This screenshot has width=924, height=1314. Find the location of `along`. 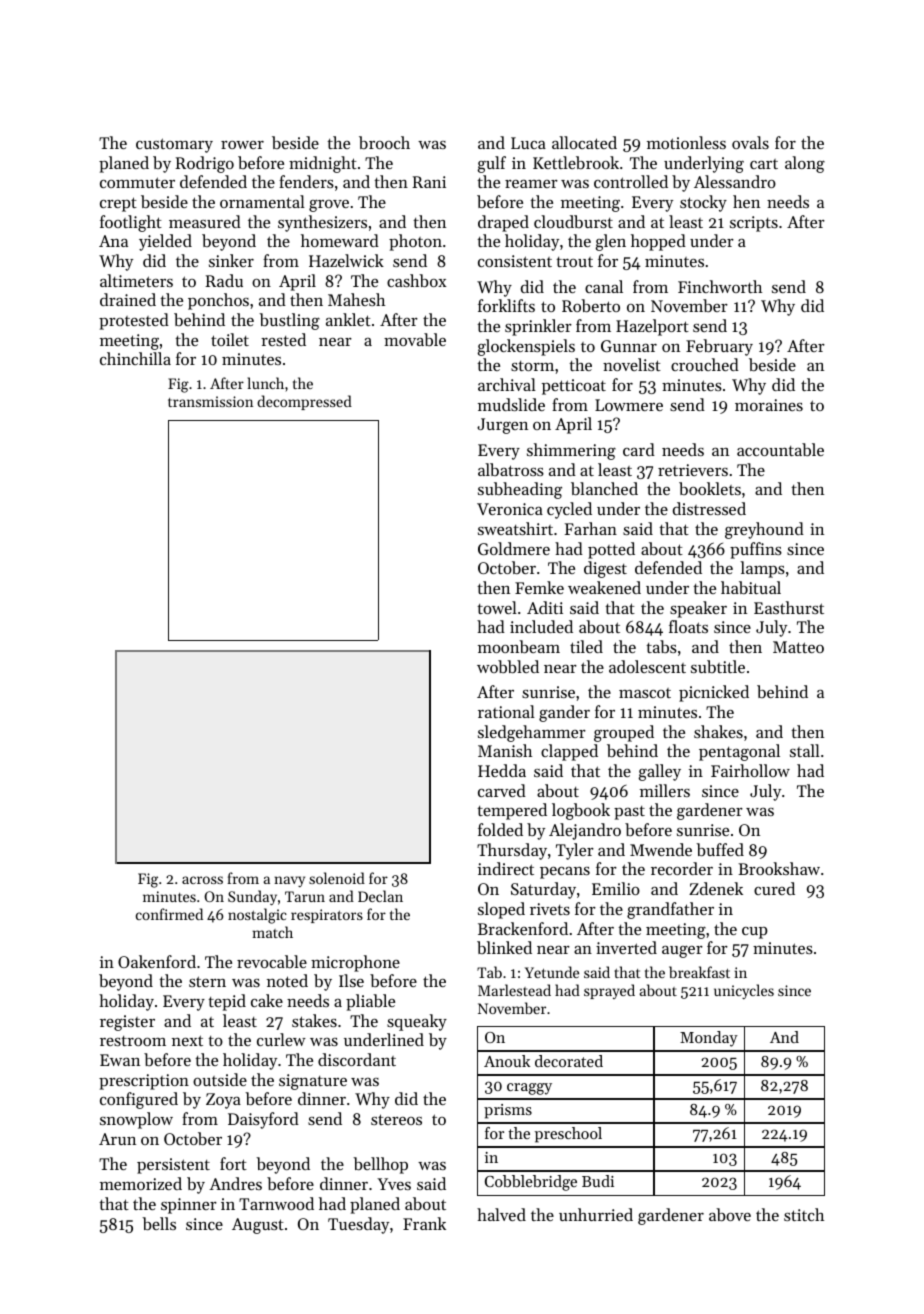

along is located at coordinates (805, 164).
